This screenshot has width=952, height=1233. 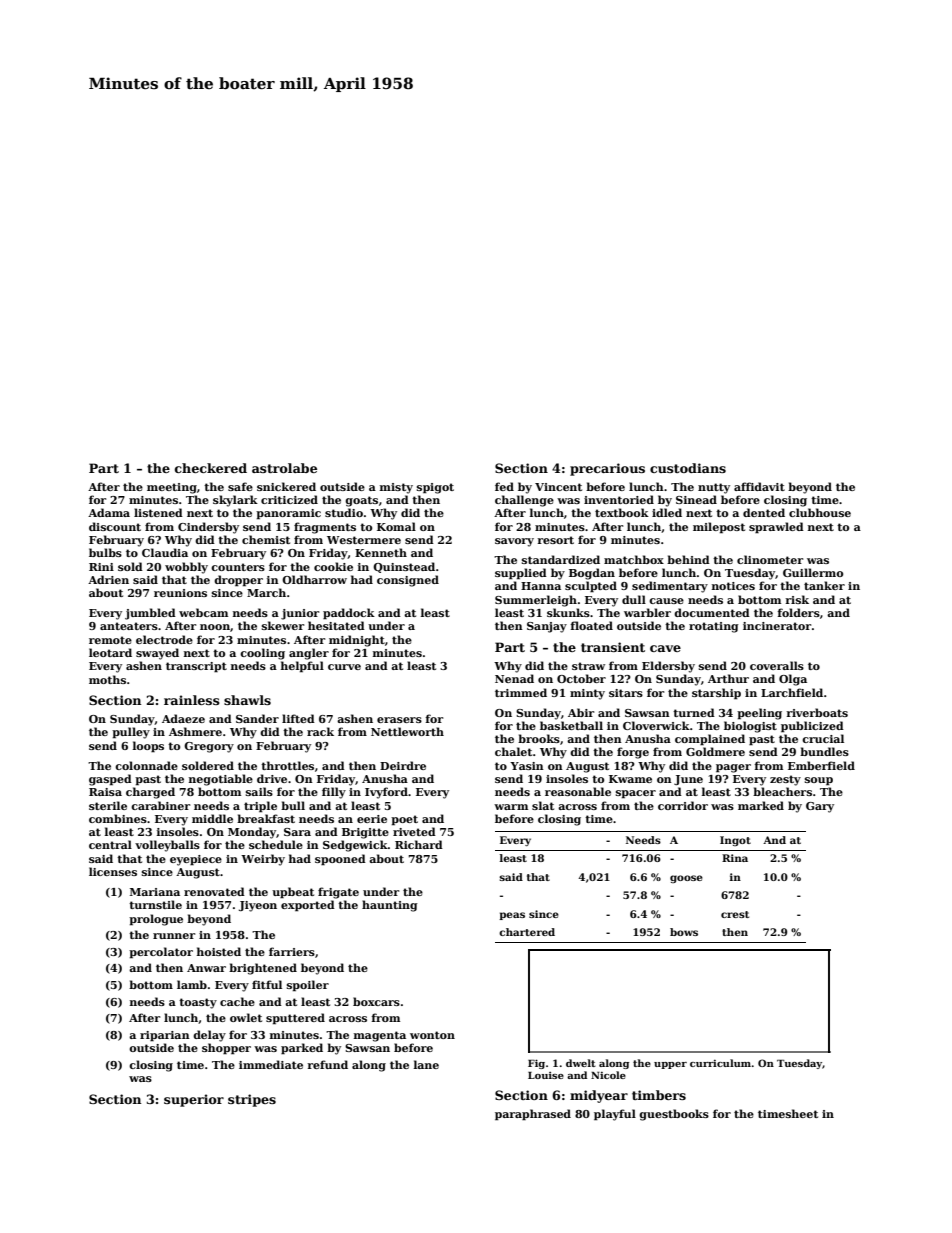 What do you see at coordinates (511, 807) in the screenshot?
I see `warm` at bounding box center [511, 807].
